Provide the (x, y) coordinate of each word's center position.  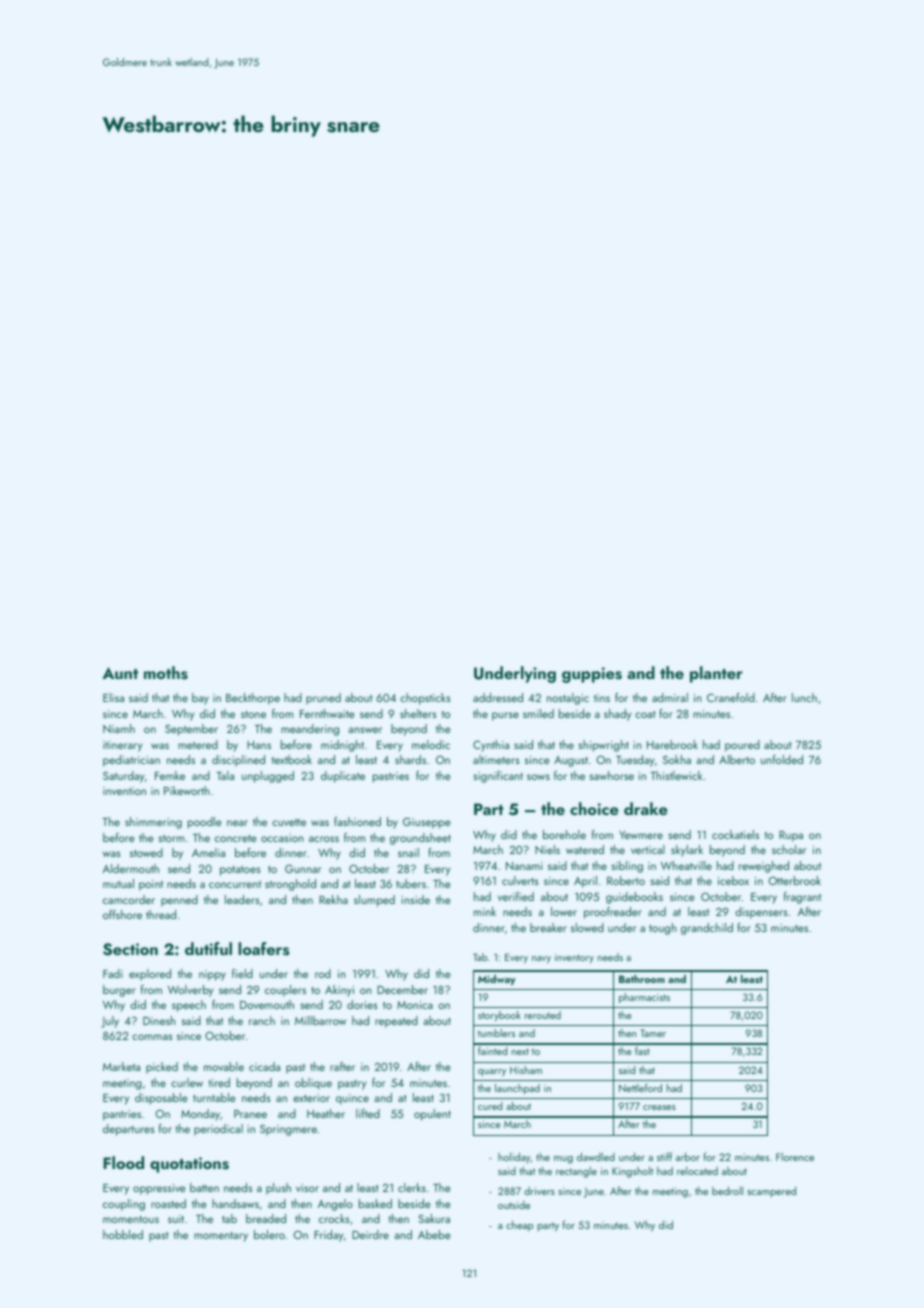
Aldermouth (131, 868)
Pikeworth (187, 790)
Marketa (121, 1066)
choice (594, 808)
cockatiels (735, 834)
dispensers (761, 913)
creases (659, 1107)
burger (119, 991)
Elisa (113, 697)
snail (408, 852)
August (571, 761)
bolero (269, 1234)
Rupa (791, 836)
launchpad (517, 1089)
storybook (499, 1016)
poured (742, 746)
